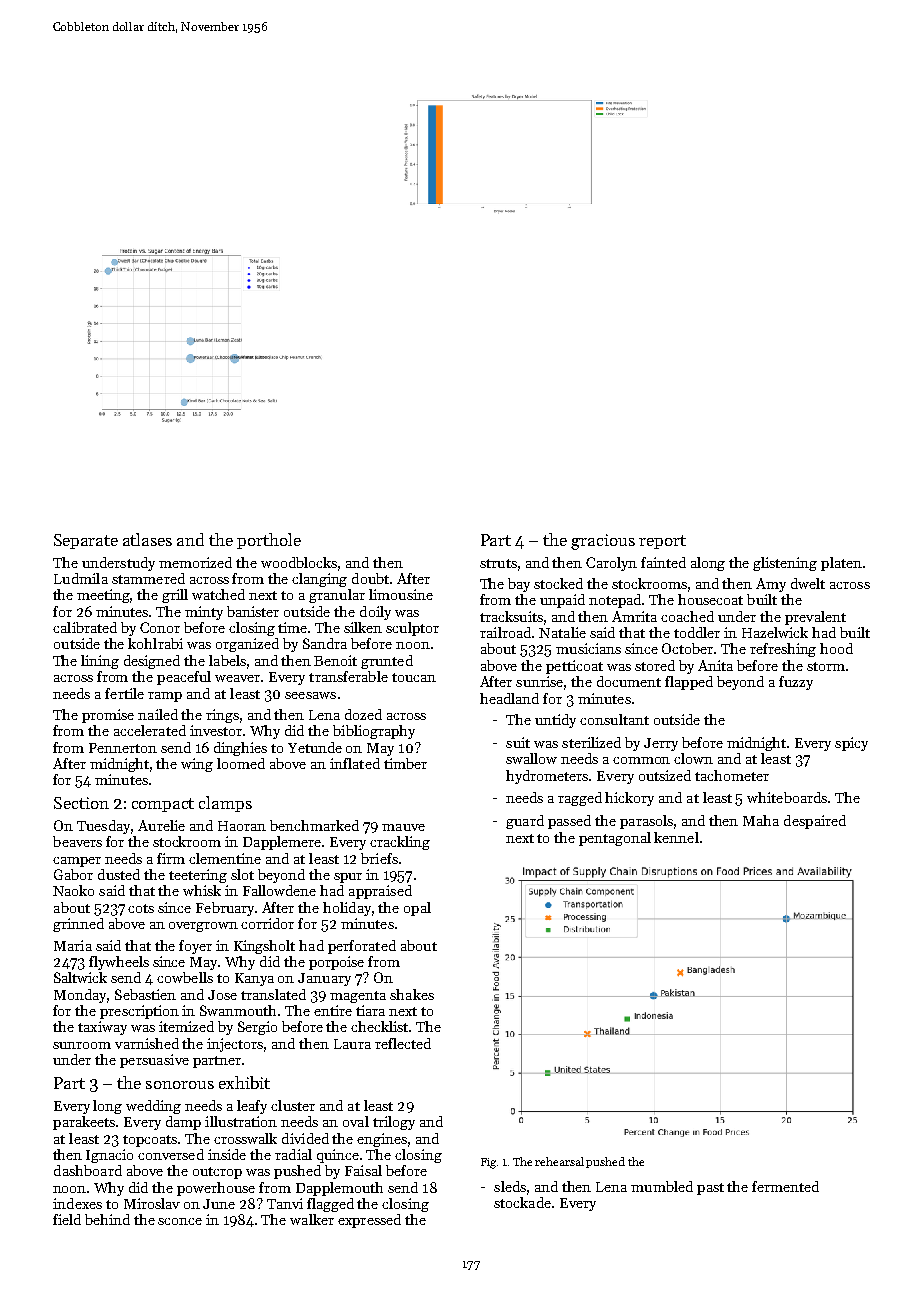 This page has height=1308, width=924. I want to click on despaired, so click(815, 822).
